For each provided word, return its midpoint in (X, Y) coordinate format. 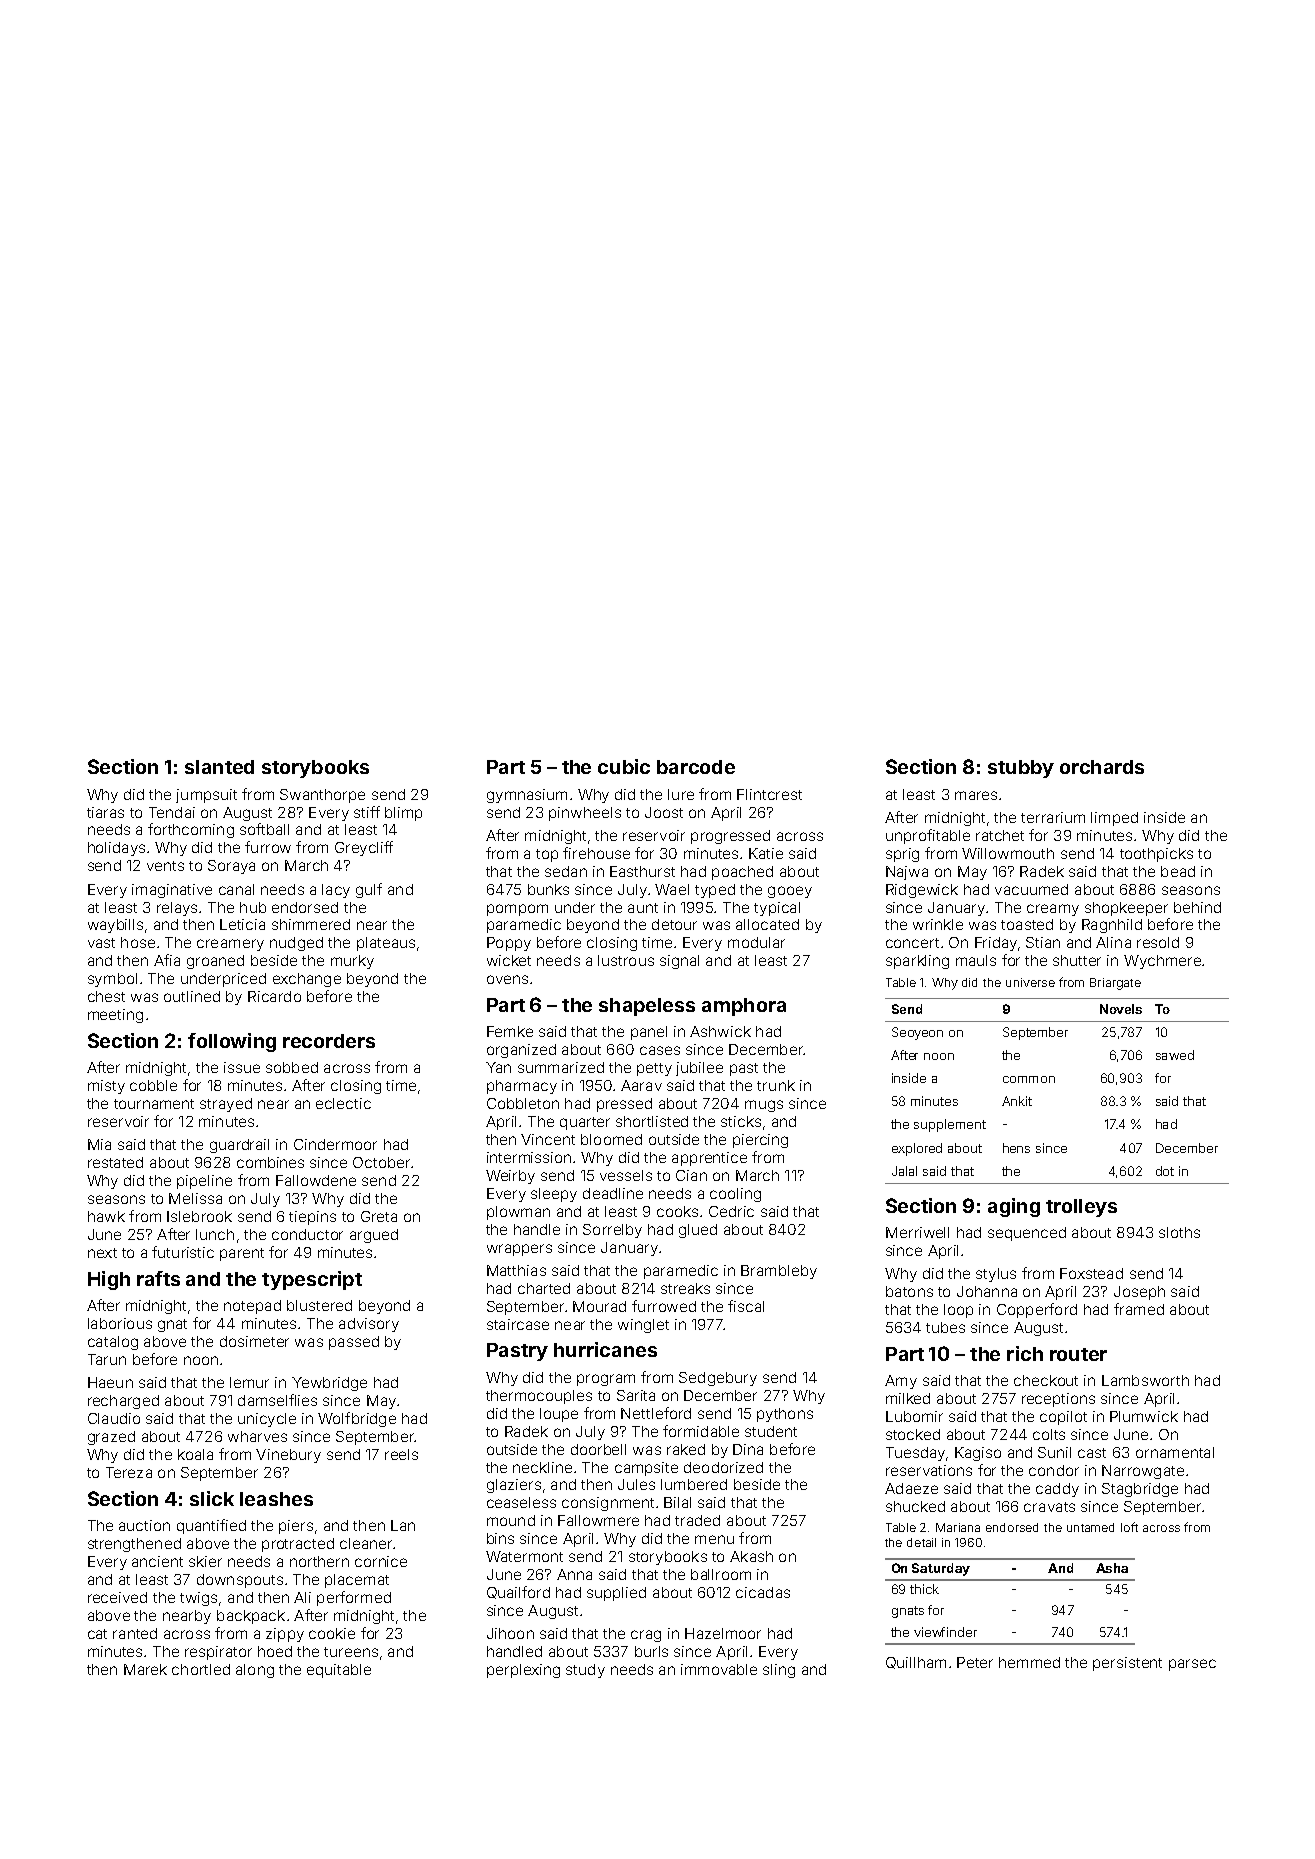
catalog (113, 1343)
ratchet (1000, 835)
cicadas (763, 1592)
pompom (517, 910)
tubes (945, 1327)
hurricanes (605, 1349)
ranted (135, 1633)
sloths (1179, 1232)
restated (115, 1162)
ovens (507, 979)
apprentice (709, 1159)
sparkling (917, 962)
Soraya (231, 867)
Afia (167, 960)
